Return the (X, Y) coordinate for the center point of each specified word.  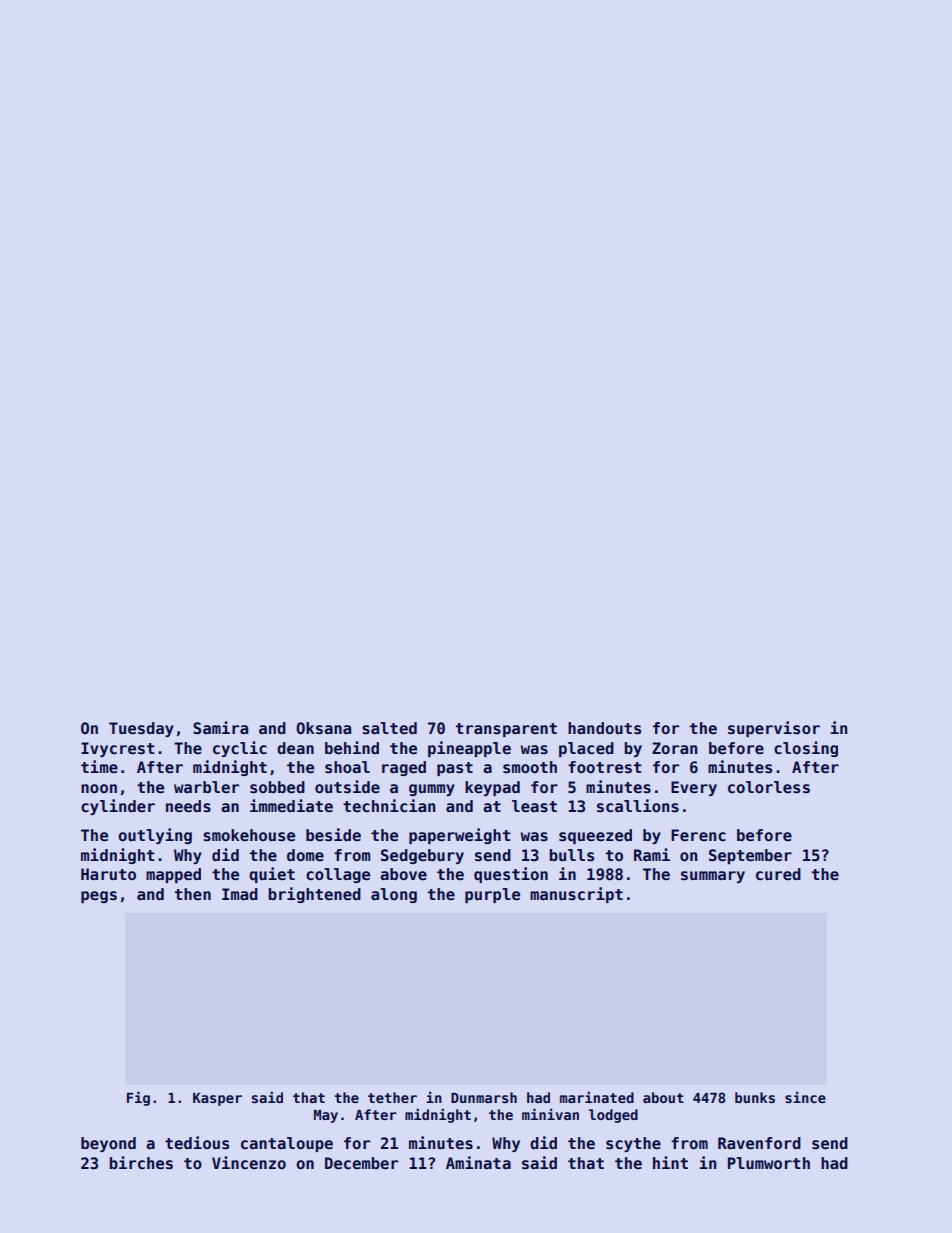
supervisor (774, 729)
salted (389, 728)
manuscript (576, 895)
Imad (240, 894)
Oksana (323, 728)
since (805, 1097)
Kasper (217, 1099)
